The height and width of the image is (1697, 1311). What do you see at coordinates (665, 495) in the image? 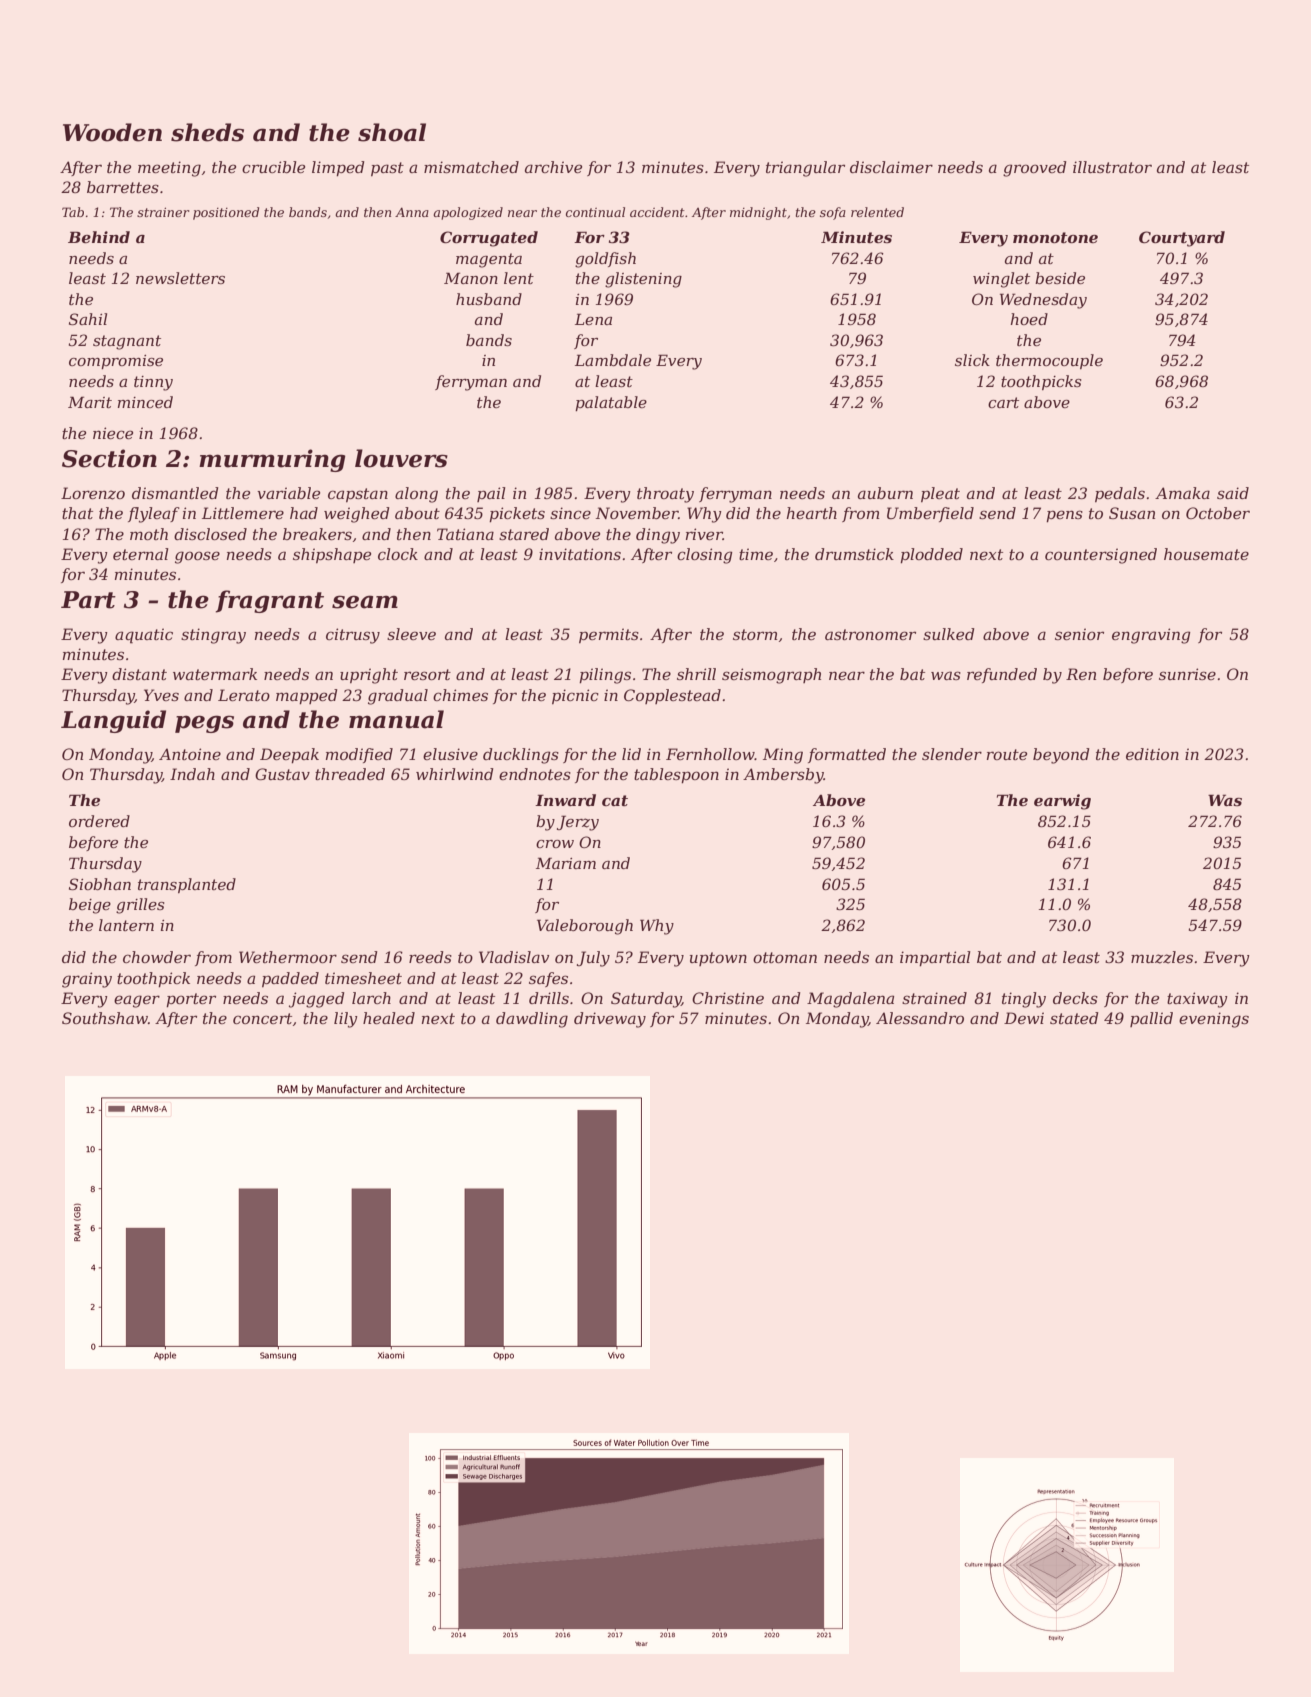
I see `throaty` at bounding box center [665, 495].
